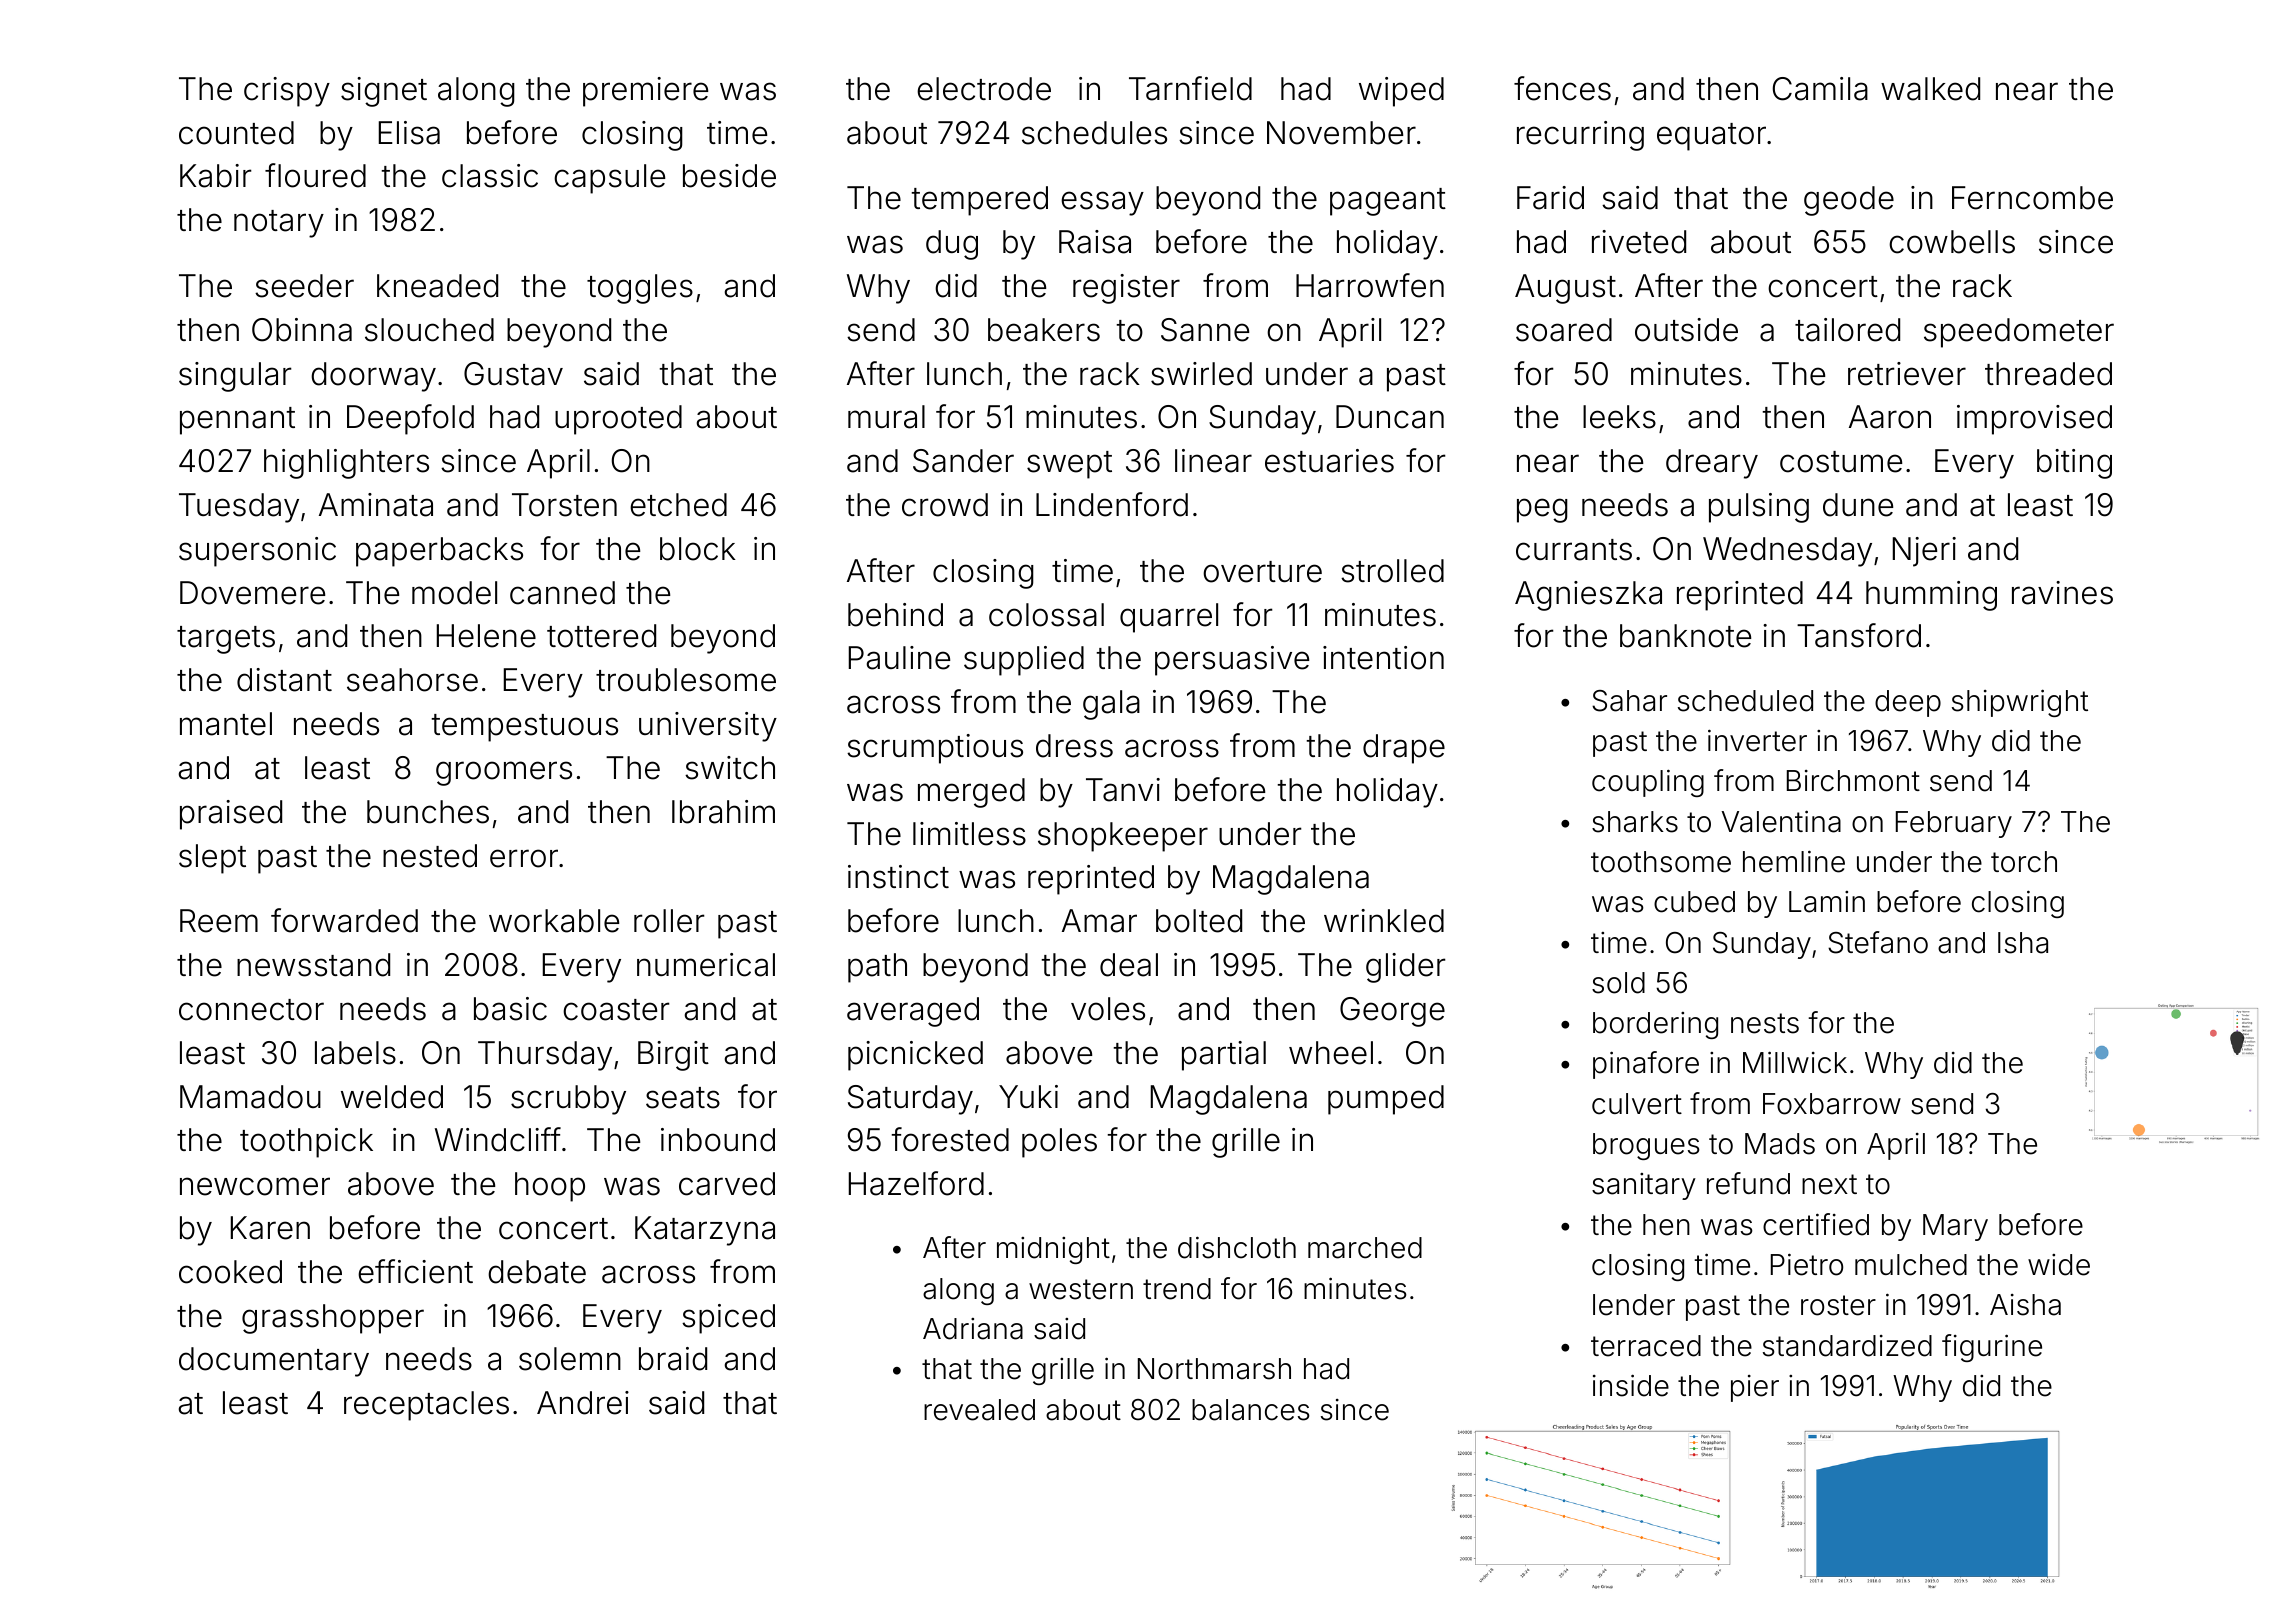 This screenshot has height=1620, width=2292. I want to click on torch, so click(2024, 862).
